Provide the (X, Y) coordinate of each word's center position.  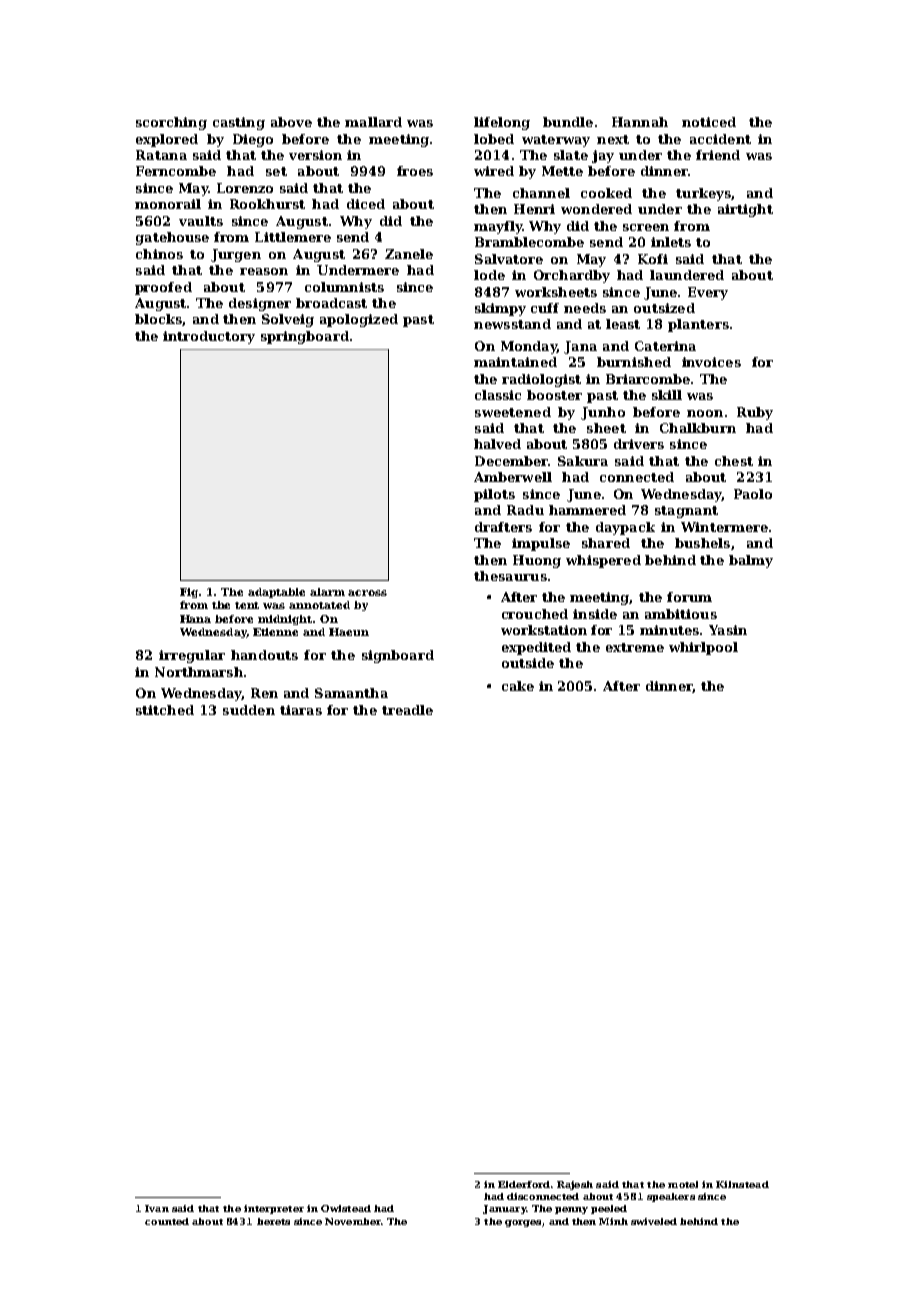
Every (708, 293)
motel (683, 1184)
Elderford (524, 1184)
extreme (635, 647)
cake (518, 686)
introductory (209, 337)
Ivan (157, 1208)
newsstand (512, 324)
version (315, 155)
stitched (165, 710)
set (276, 171)
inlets (671, 242)
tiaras (301, 710)
